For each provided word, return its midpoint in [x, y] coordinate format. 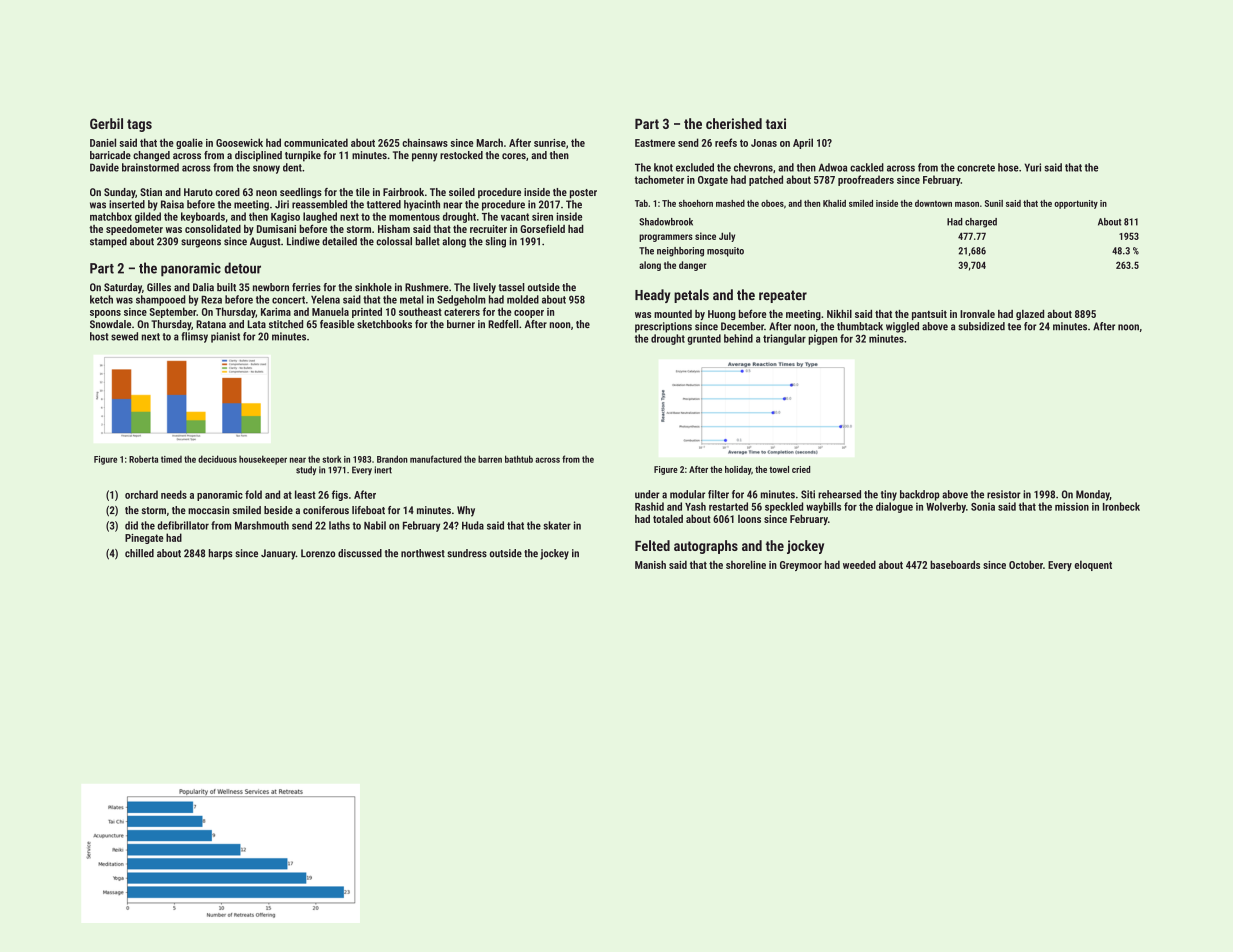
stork [331, 459]
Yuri [1032, 167]
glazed [1030, 315]
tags [139, 125]
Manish [650, 564]
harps [221, 554]
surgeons [201, 243]
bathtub [519, 459]
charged [981, 223]
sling [496, 242]
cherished [734, 123]
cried [801, 469]
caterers [462, 312]
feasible [337, 324]
